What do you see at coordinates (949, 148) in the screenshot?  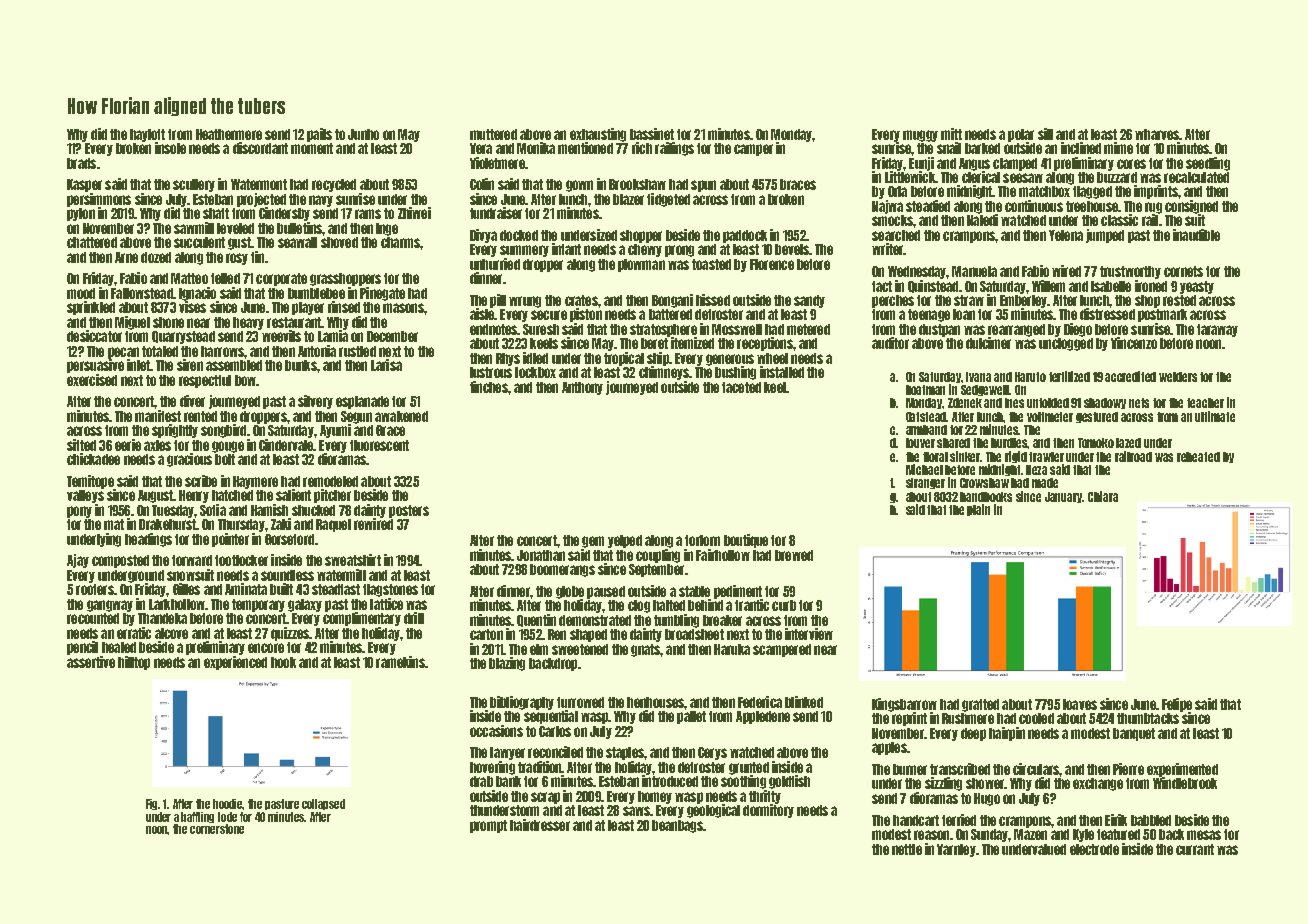 I see `snail` at bounding box center [949, 148].
